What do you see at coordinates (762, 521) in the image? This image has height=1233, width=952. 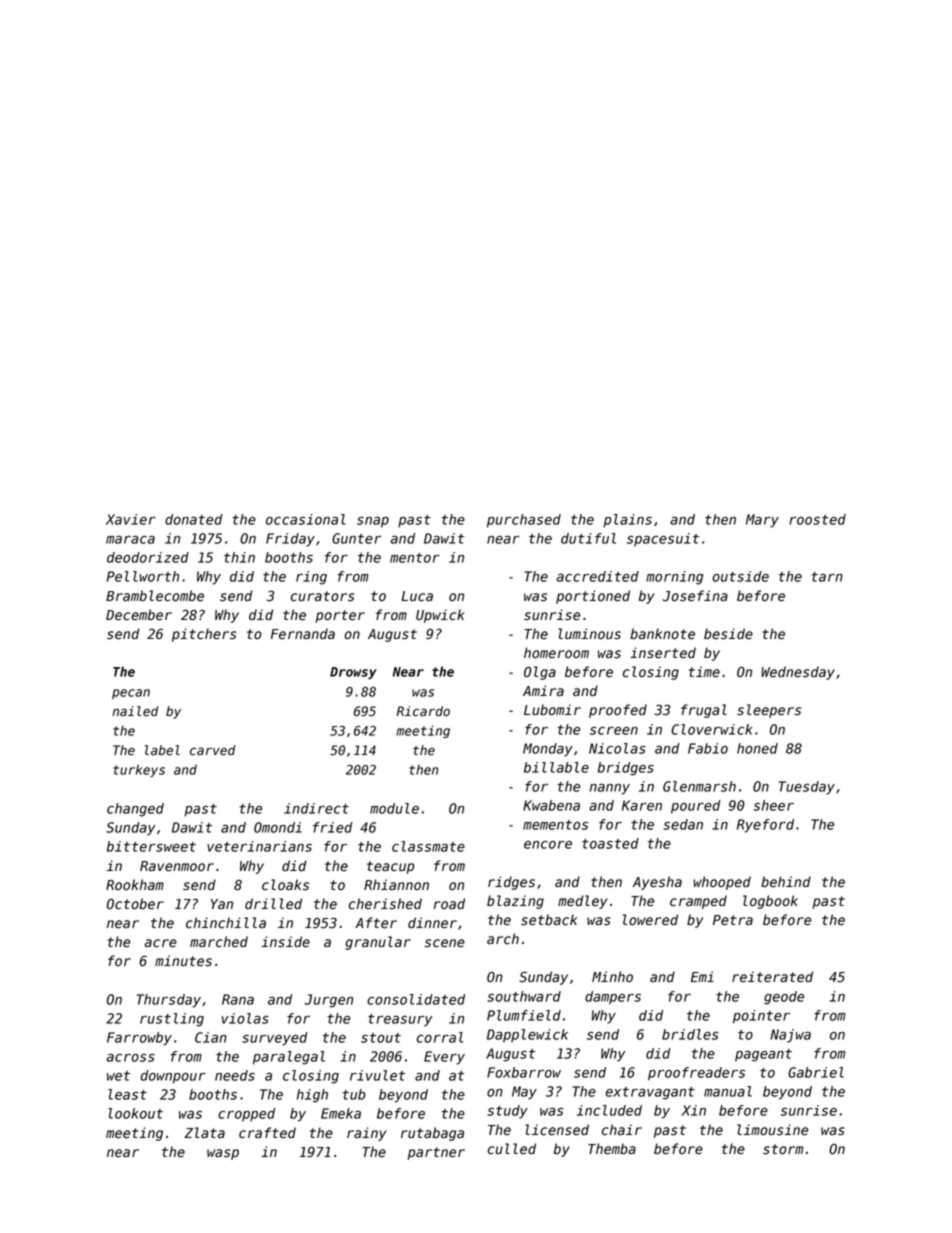 I see `Mary` at bounding box center [762, 521].
